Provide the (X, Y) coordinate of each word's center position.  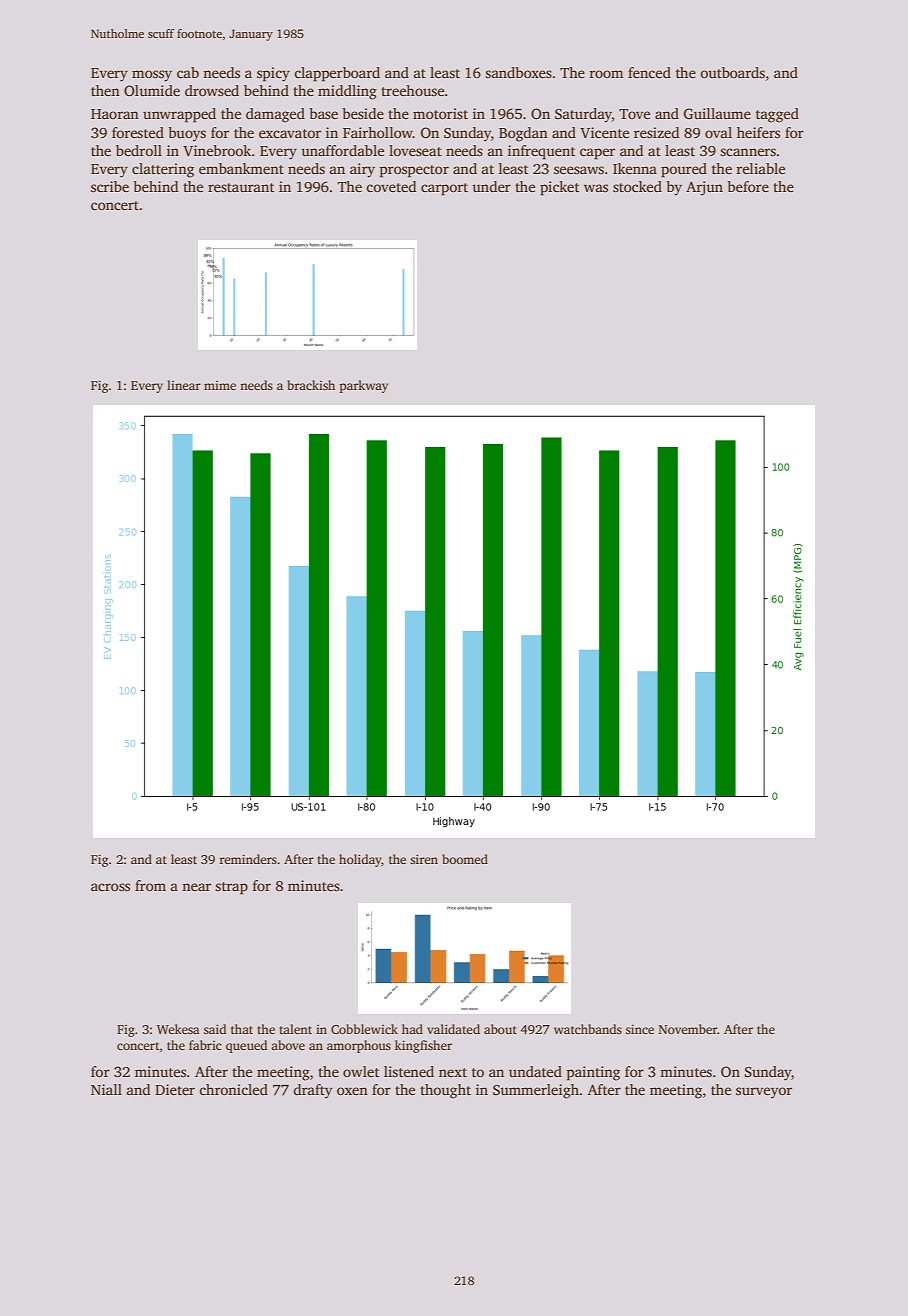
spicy (273, 74)
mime (220, 385)
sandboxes (518, 72)
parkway (363, 386)
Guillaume (717, 113)
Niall (106, 1089)
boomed (465, 859)
